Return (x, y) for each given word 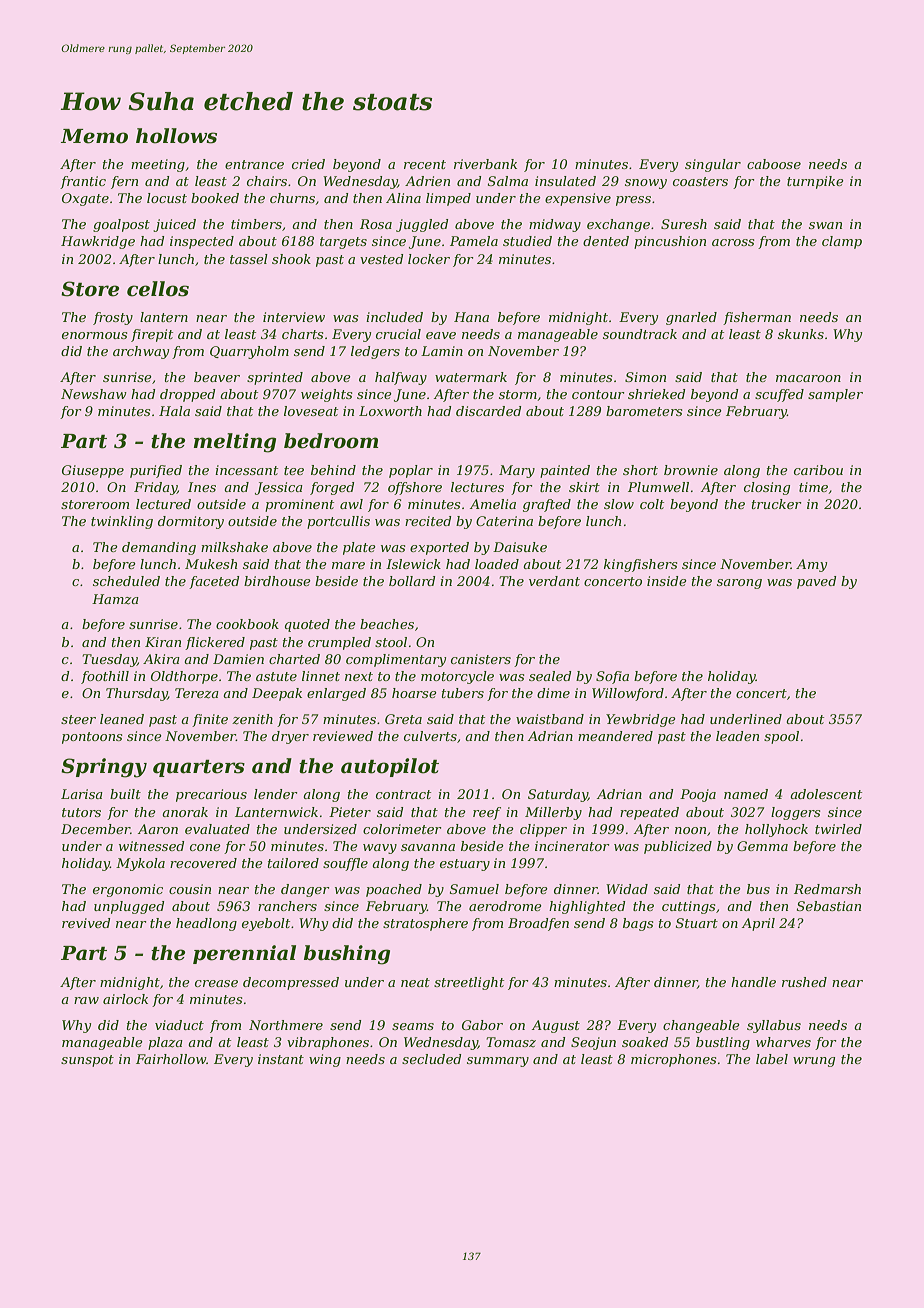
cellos (158, 289)
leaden (737, 736)
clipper (543, 830)
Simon (645, 377)
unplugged (129, 907)
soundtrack (640, 334)
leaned (122, 719)
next (359, 676)
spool (781, 737)
